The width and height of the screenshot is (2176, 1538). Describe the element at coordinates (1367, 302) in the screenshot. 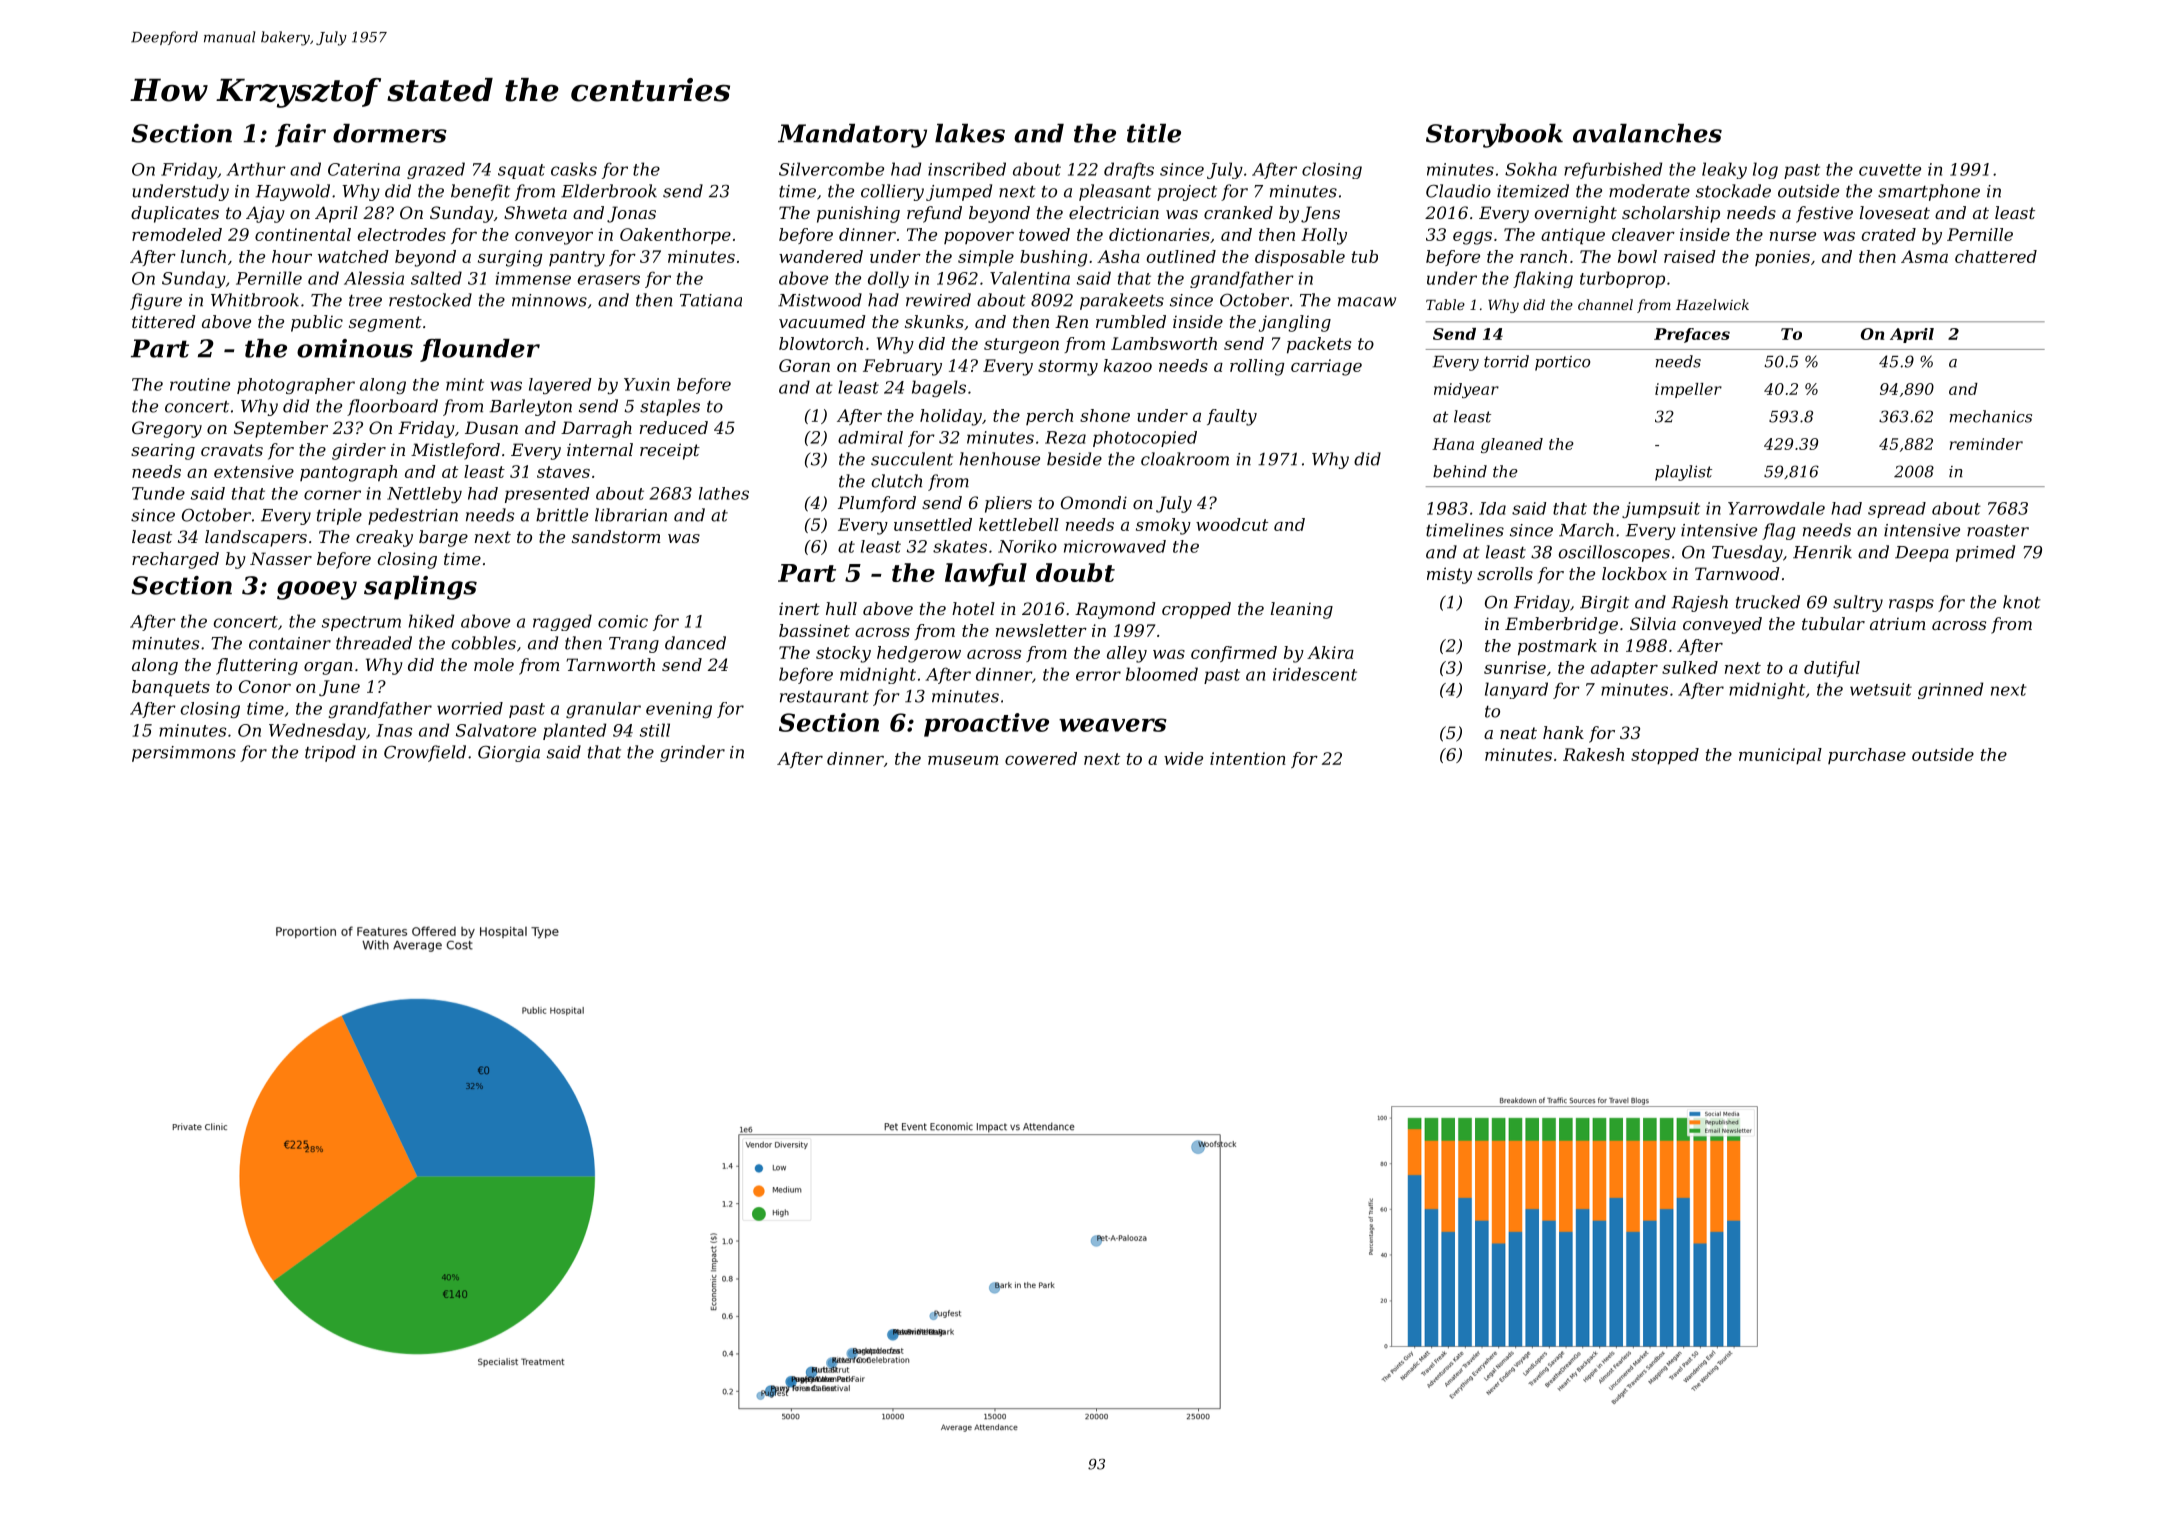

I see `macaw` at that location.
